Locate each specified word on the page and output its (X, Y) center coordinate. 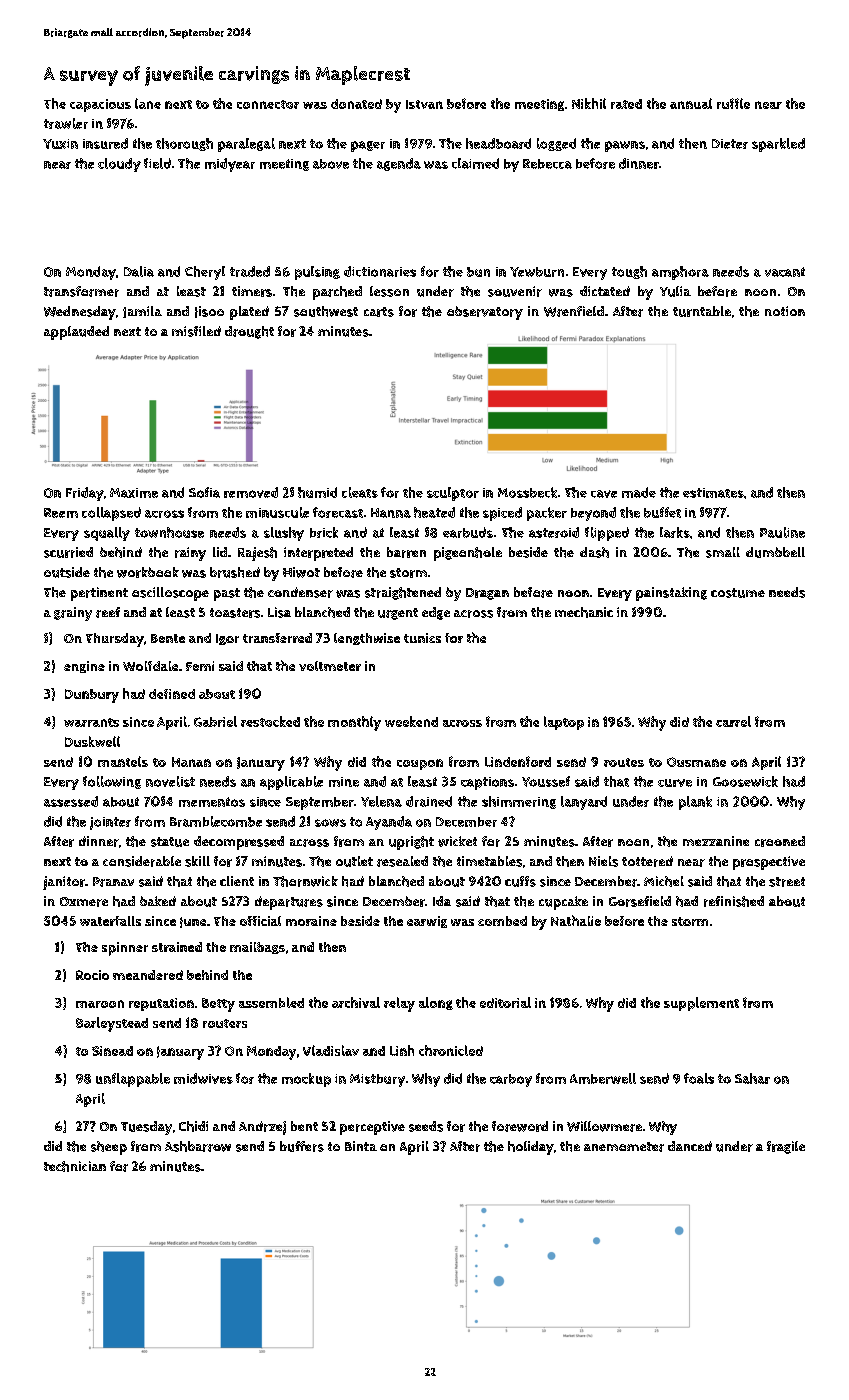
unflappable (133, 1080)
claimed (475, 163)
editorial (505, 1002)
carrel (733, 721)
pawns (625, 146)
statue (170, 842)
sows (330, 823)
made (639, 492)
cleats (360, 492)
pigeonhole (468, 554)
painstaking (671, 594)
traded (250, 271)
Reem (61, 513)
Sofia (204, 492)
